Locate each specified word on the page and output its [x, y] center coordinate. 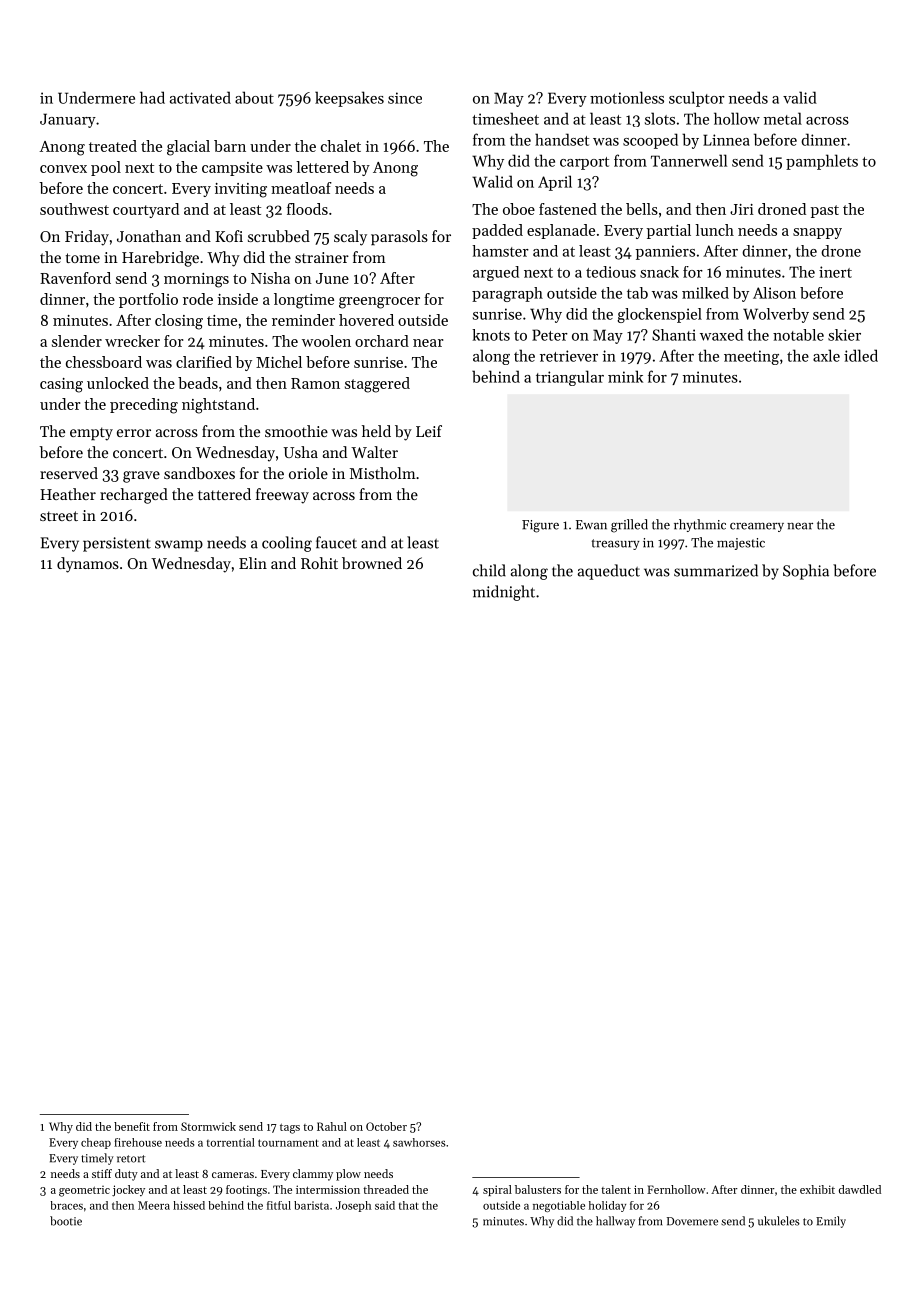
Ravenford [75, 278]
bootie [66, 1221]
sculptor [697, 99]
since [405, 98]
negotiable [559, 1206]
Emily [831, 1222]
